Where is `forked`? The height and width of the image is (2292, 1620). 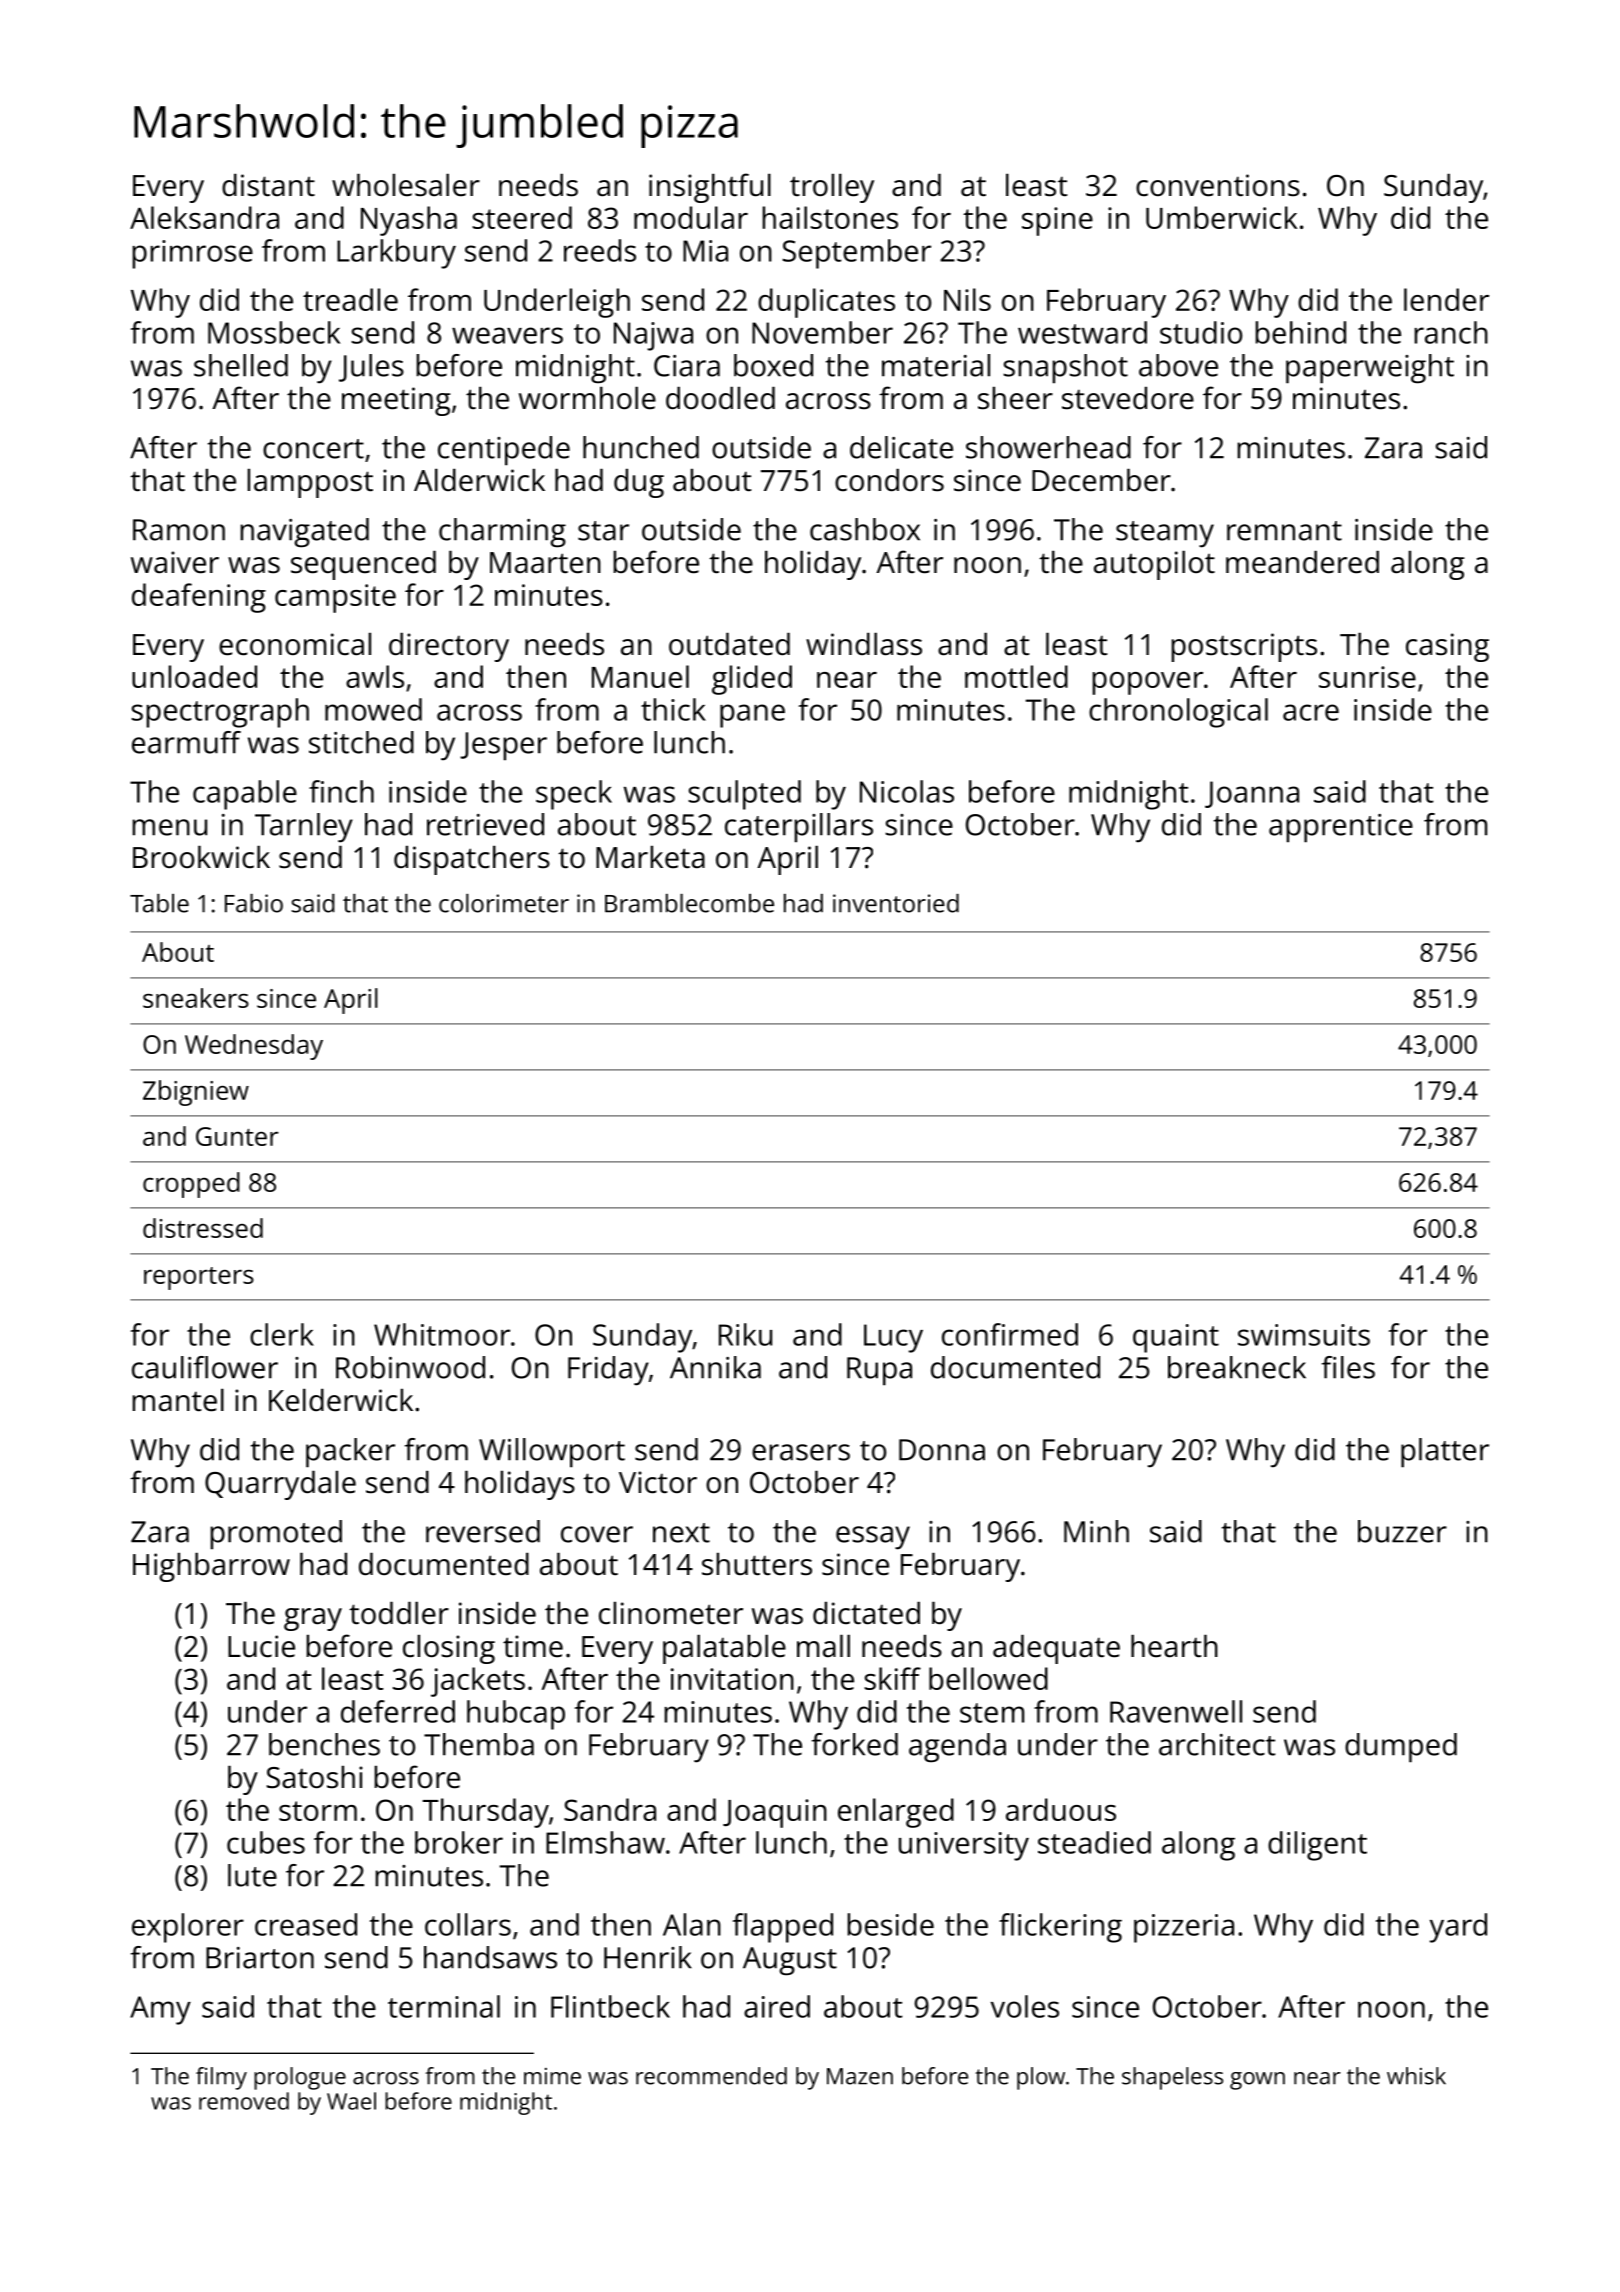 forked is located at coordinates (855, 1744).
